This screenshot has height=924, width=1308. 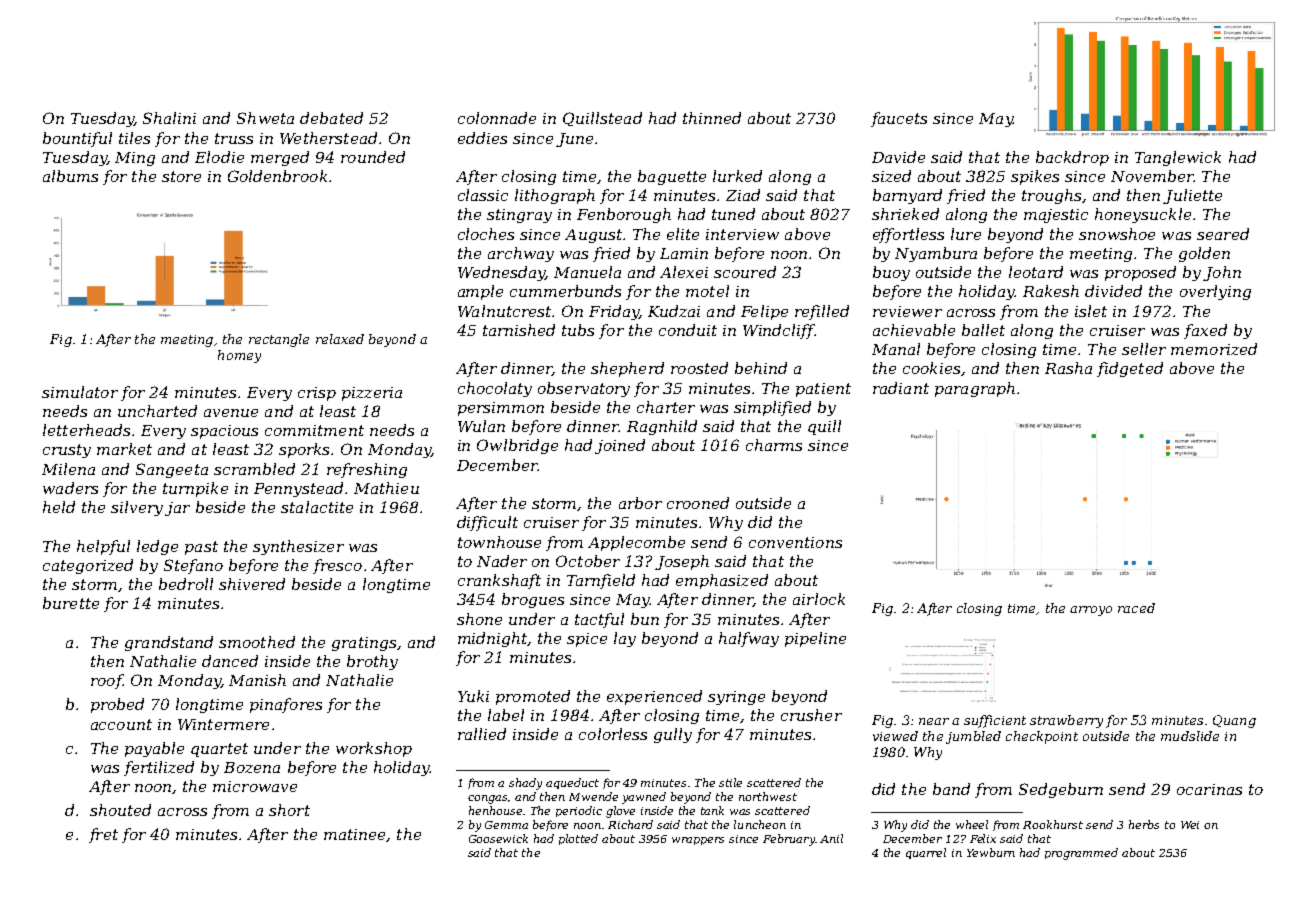 I want to click on Quang, so click(x=1234, y=721).
